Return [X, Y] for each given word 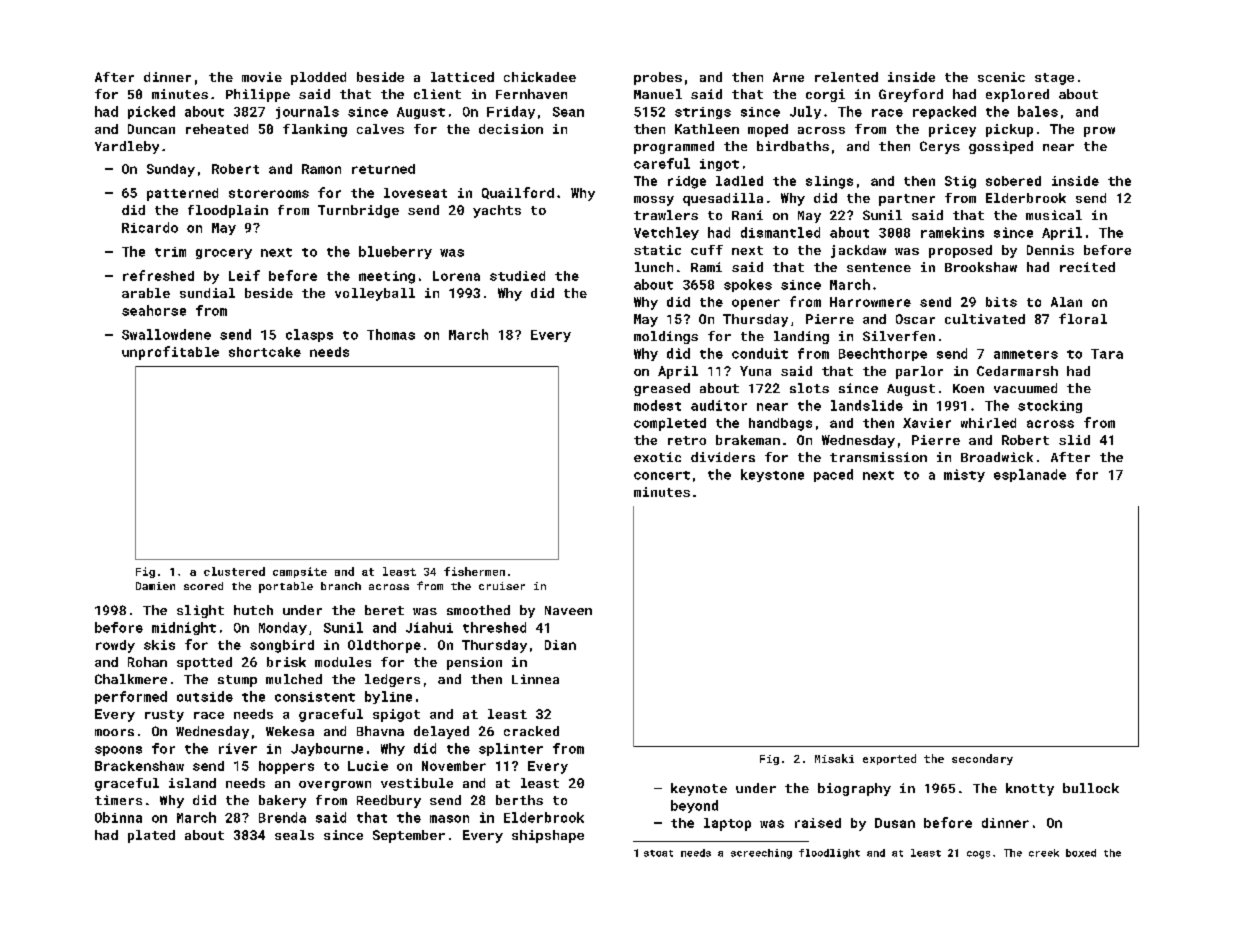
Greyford [911, 95]
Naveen [568, 610]
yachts [497, 211]
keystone [772, 475]
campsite [300, 572]
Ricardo [150, 227]
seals [294, 835]
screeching [761, 854]
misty [964, 475]
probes [658, 78]
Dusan [895, 823]
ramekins [952, 232]
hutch [253, 610]
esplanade [1030, 475]
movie [262, 77]
